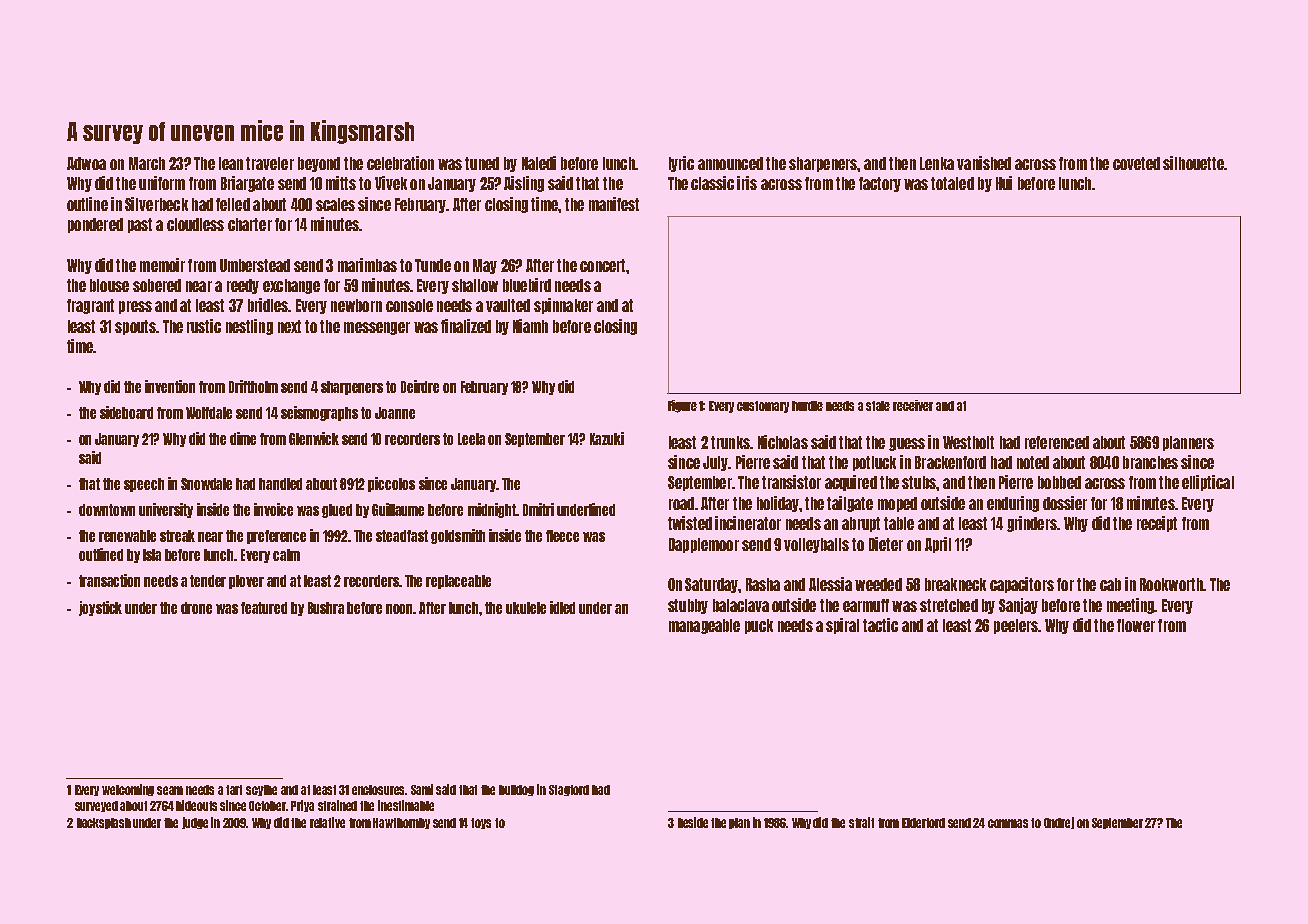  I want to click on Adwoa, so click(86, 163).
